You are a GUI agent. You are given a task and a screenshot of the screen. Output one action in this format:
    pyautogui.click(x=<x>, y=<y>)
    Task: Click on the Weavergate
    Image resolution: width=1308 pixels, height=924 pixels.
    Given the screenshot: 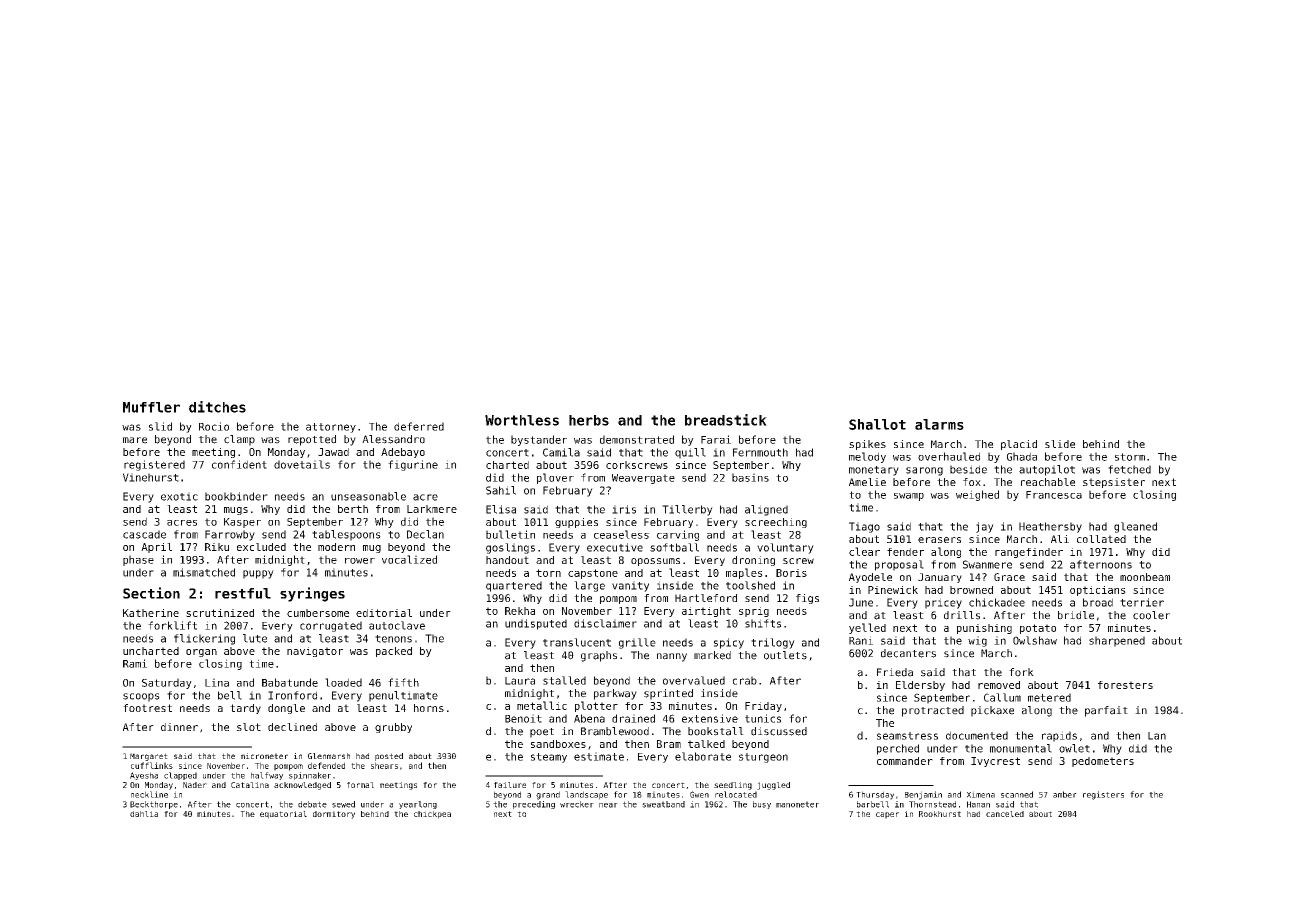 What is the action you would take?
    pyautogui.click(x=643, y=479)
